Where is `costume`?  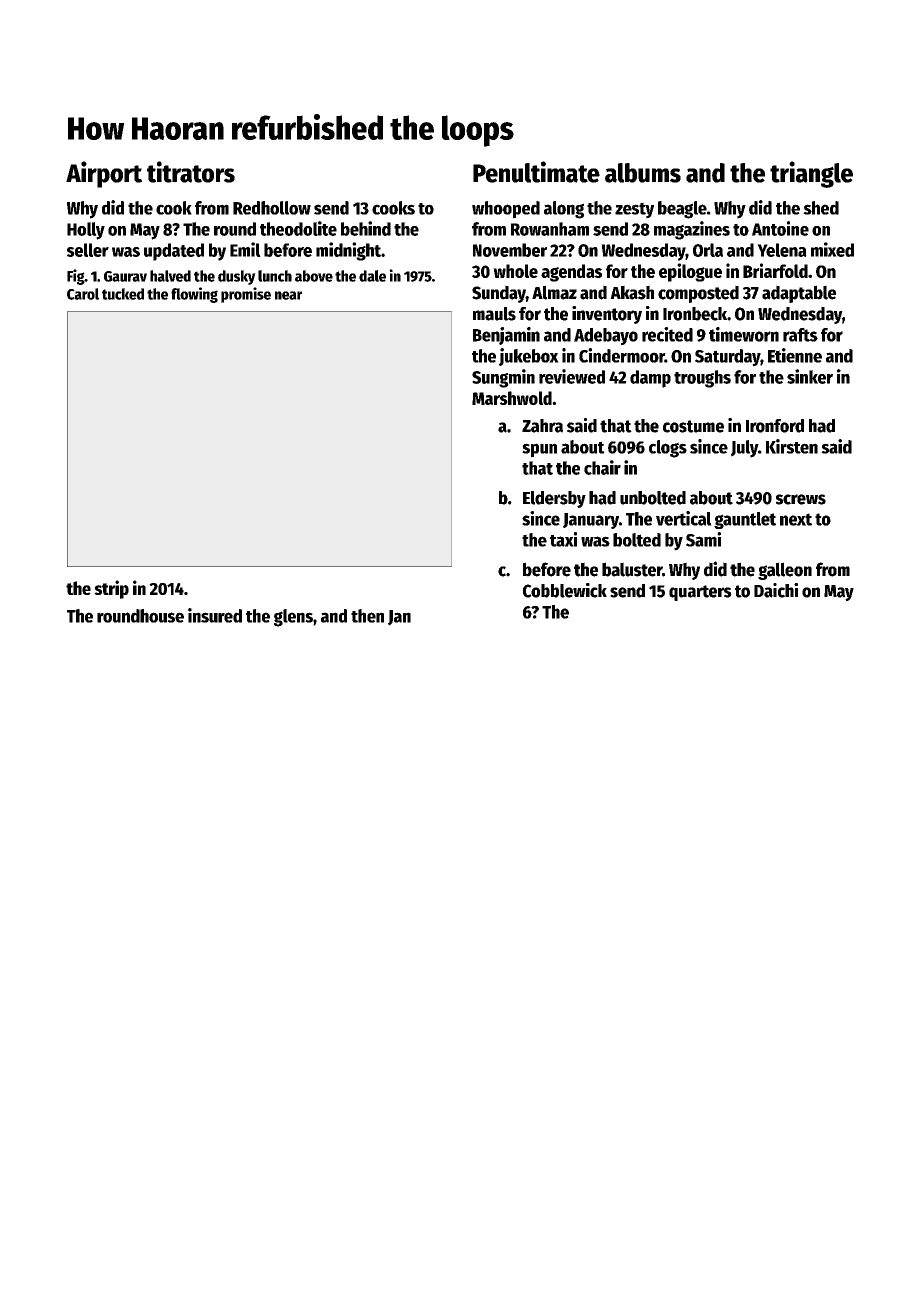
costume is located at coordinates (693, 426).
